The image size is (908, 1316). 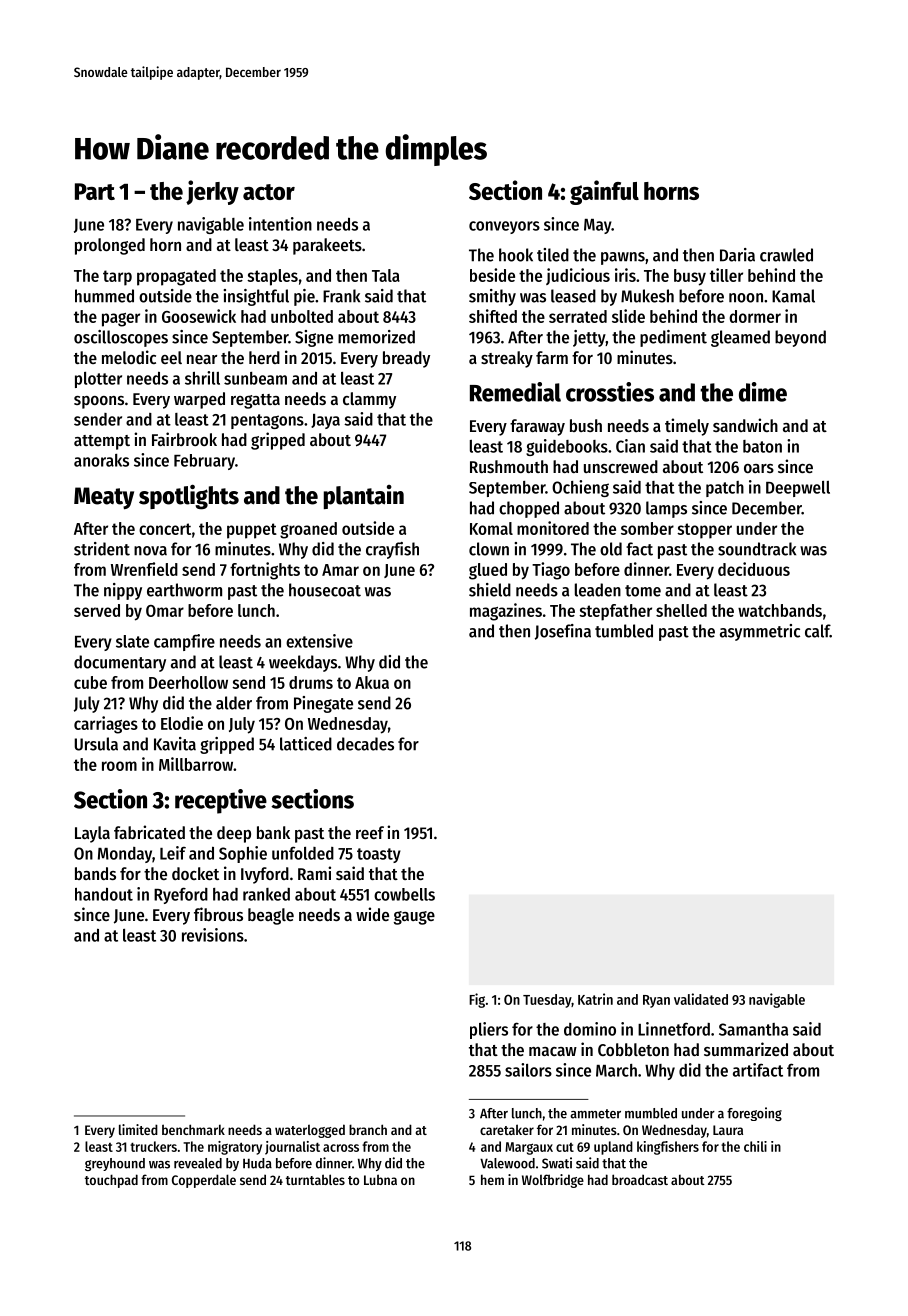 What do you see at coordinates (364, 497) in the image?
I see `plantain` at bounding box center [364, 497].
